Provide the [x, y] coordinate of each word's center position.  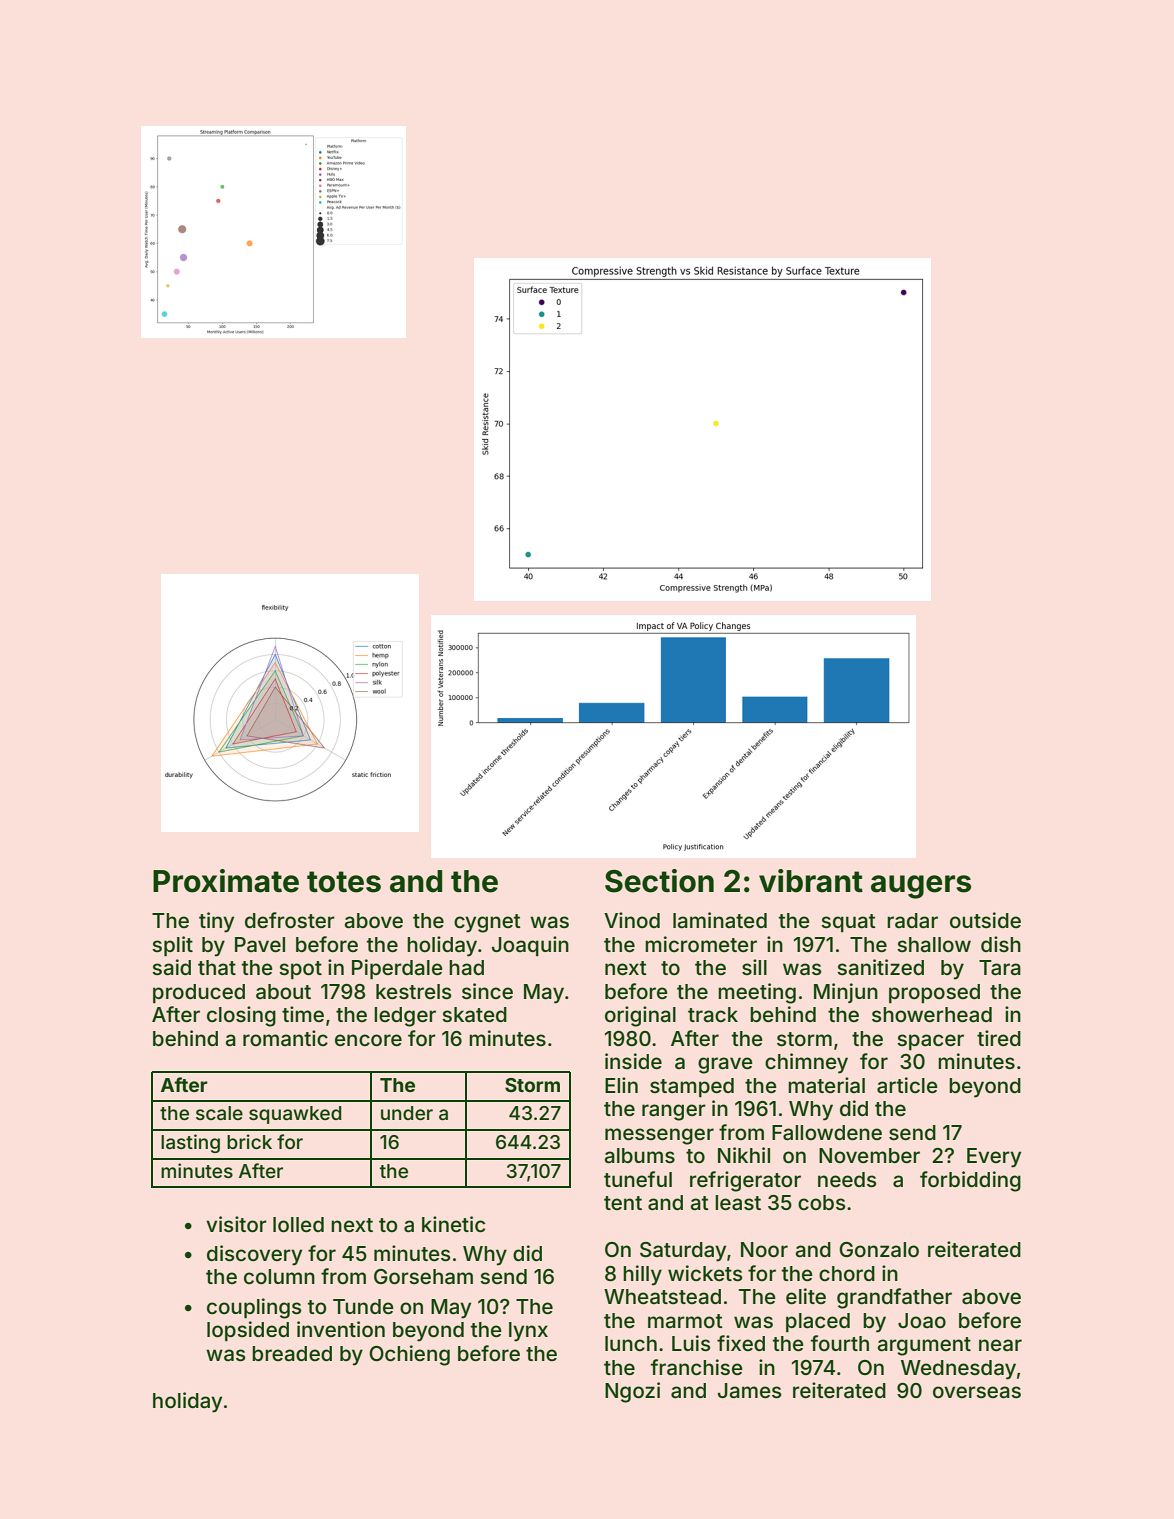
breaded [292, 1353]
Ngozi [632, 1392]
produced [199, 993]
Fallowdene [827, 1132]
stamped [692, 1087]
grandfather [894, 1298]
